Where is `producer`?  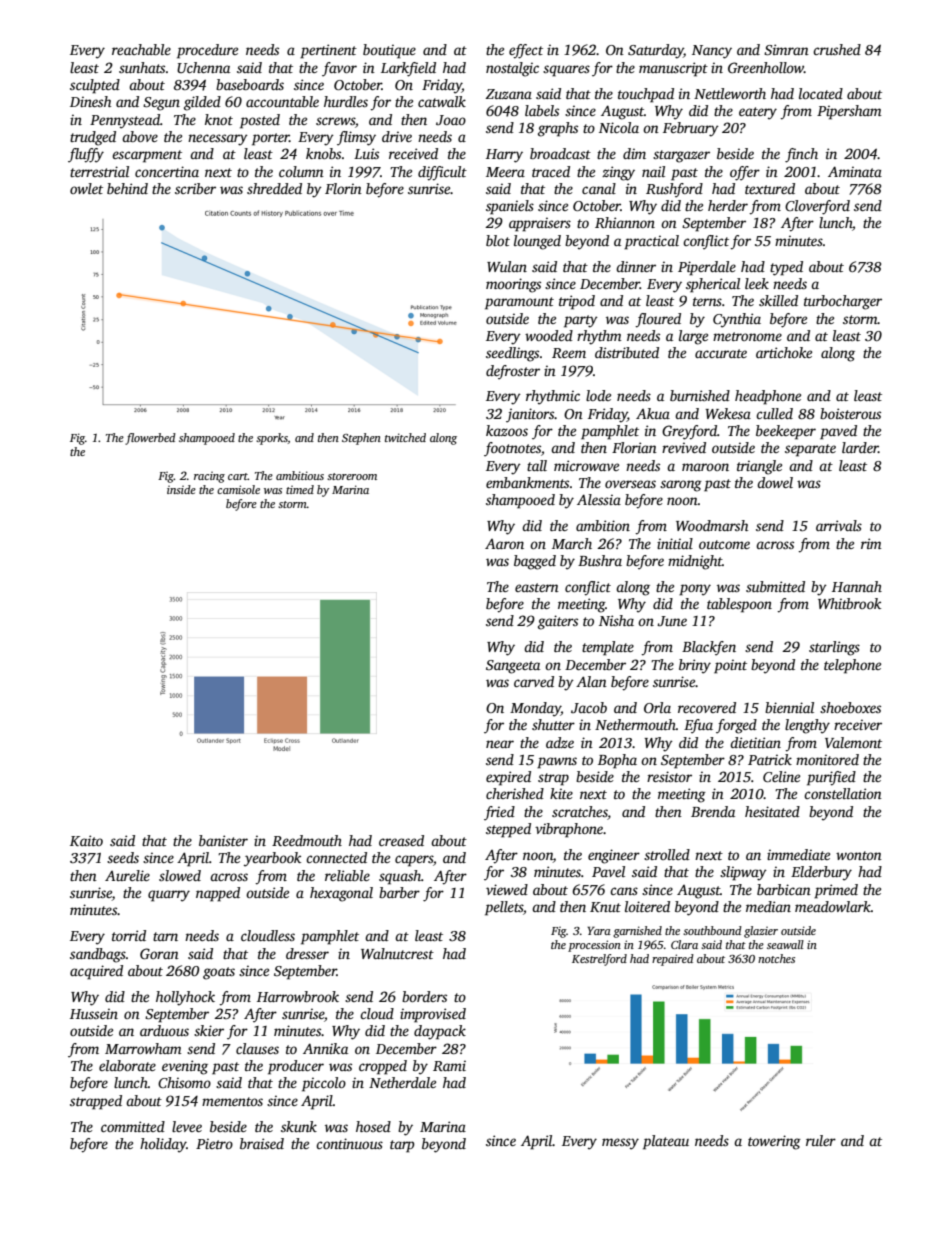
producer is located at coordinates (296, 1067).
